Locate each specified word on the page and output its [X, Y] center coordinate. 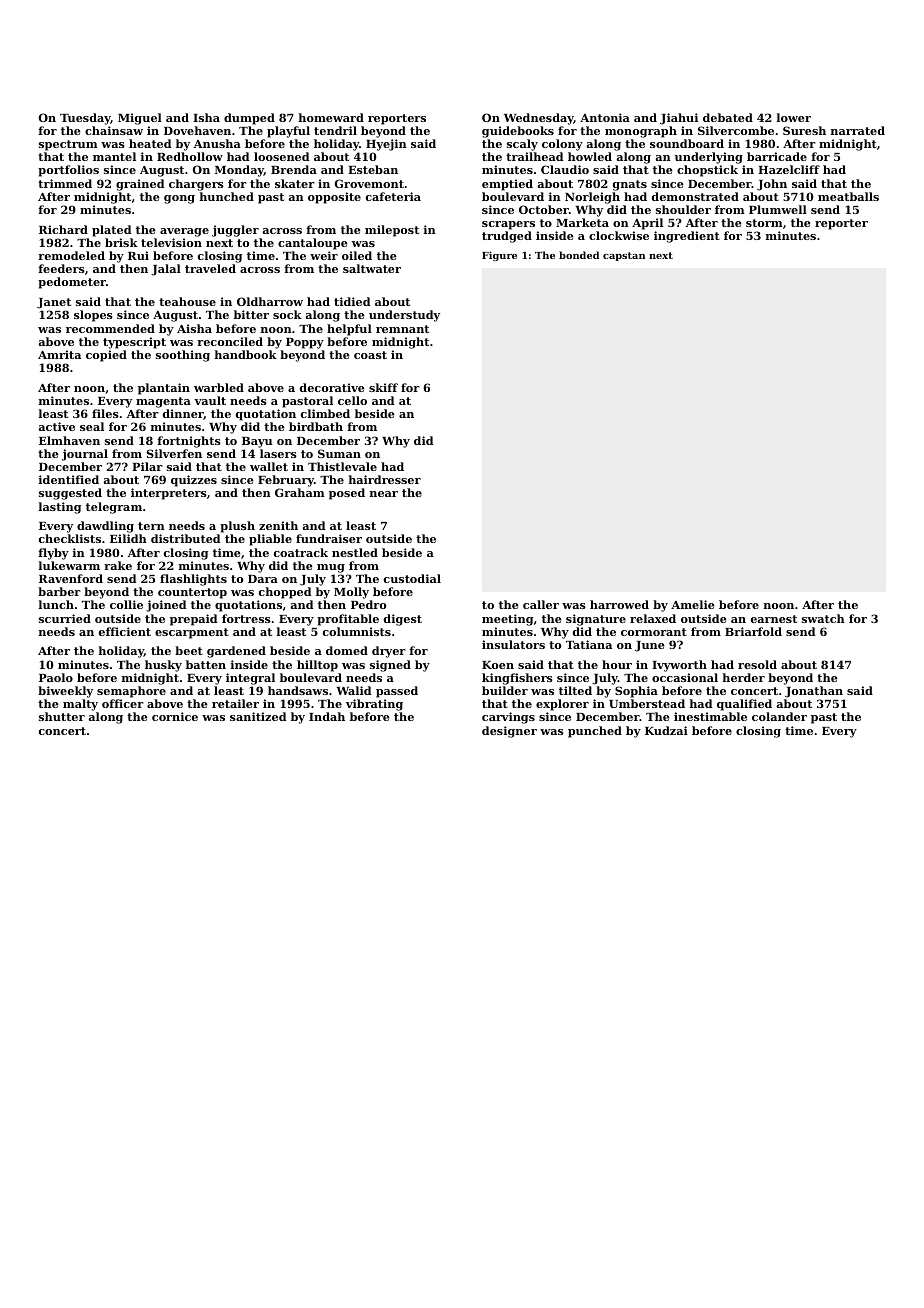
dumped [249, 119]
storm [764, 223]
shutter [62, 716]
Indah [327, 716]
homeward [331, 117]
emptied [507, 185]
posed [347, 494]
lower [794, 117]
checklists [70, 538]
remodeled [71, 255]
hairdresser [385, 479]
